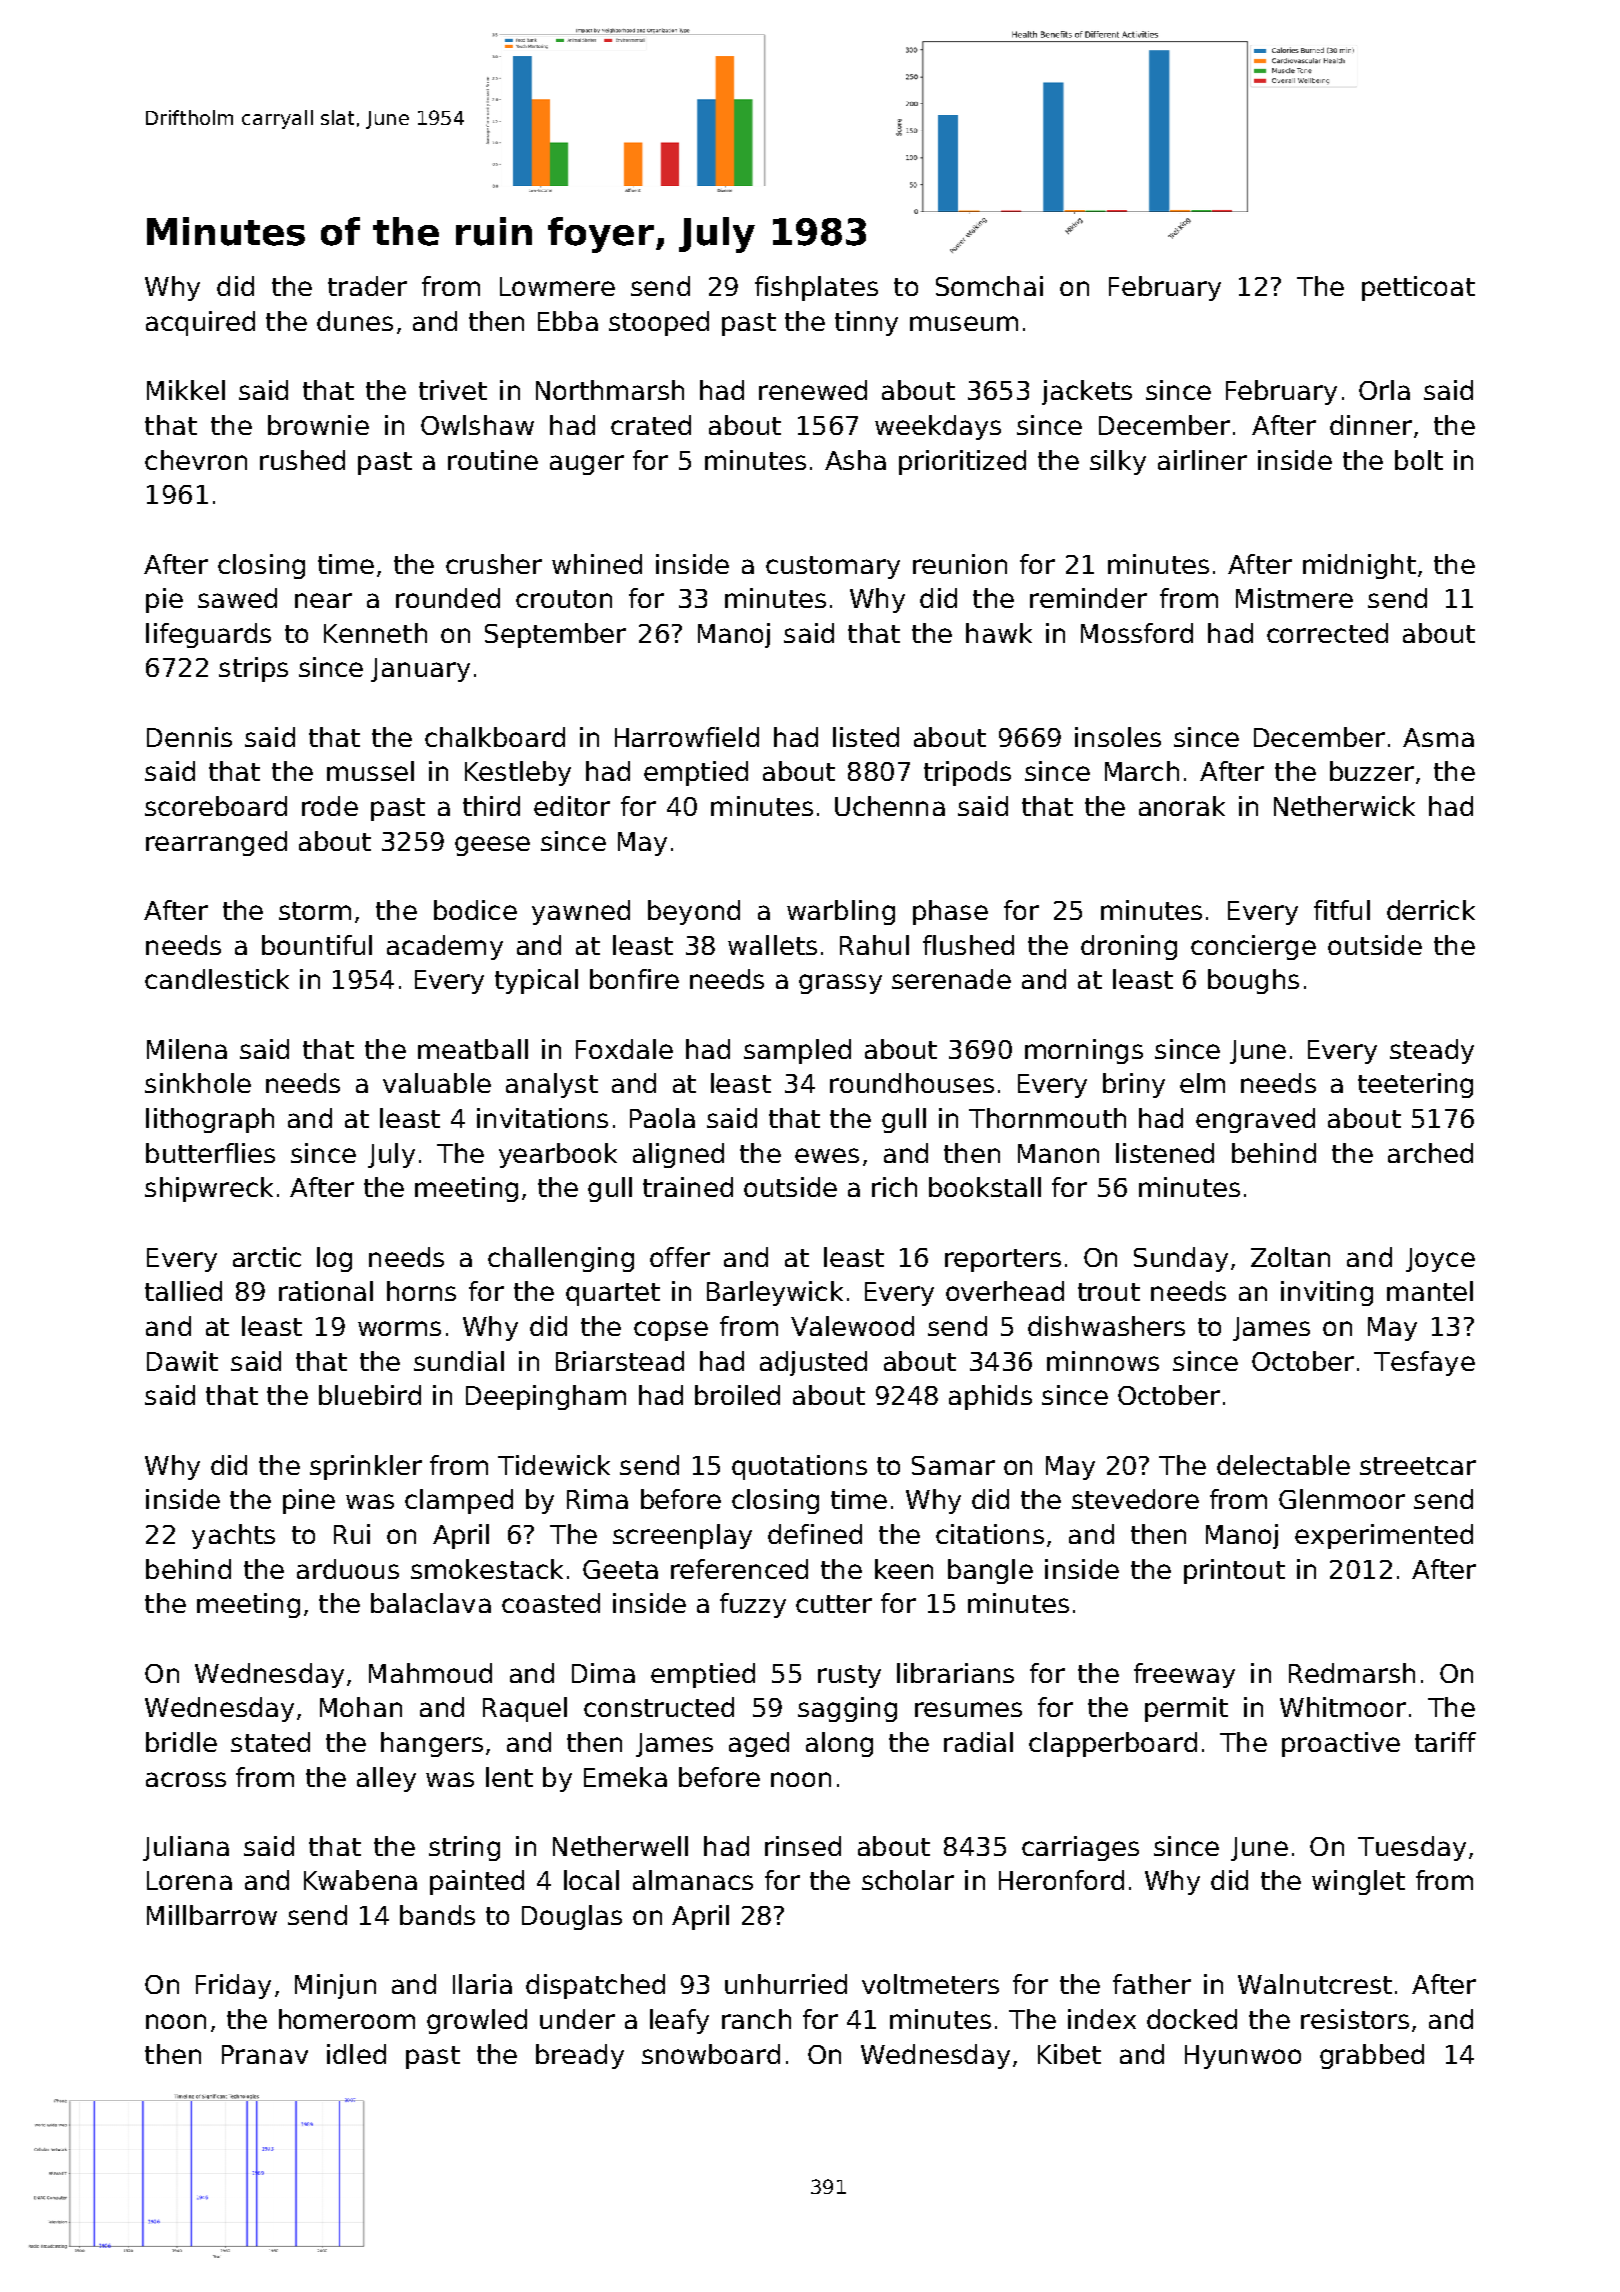  Describe the element at coordinates (477, 2021) in the page. I see `growled` at that location.
